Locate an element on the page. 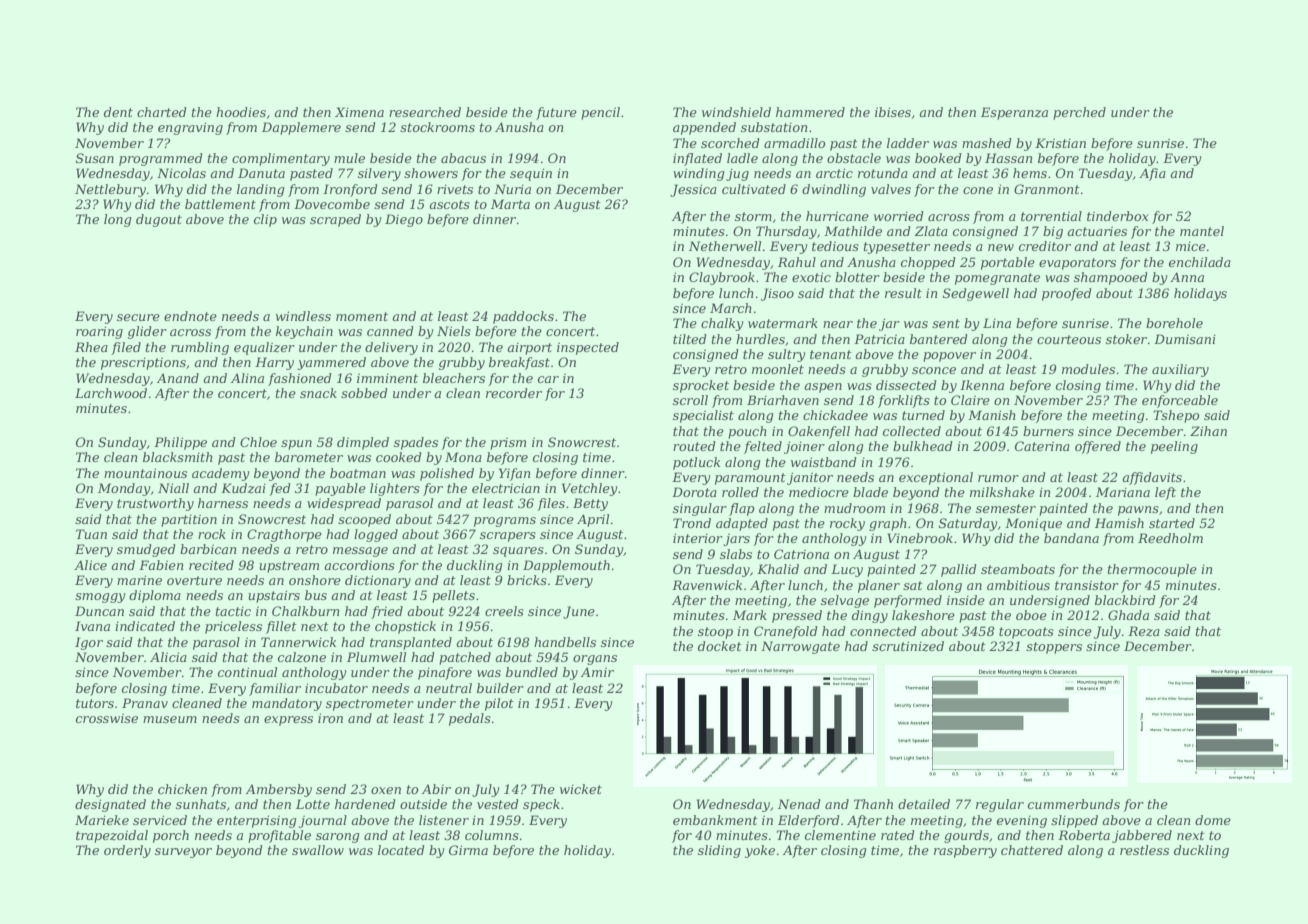 The height and width of the page is (924, 1308). adapted is located at coordinates (742, 524).
